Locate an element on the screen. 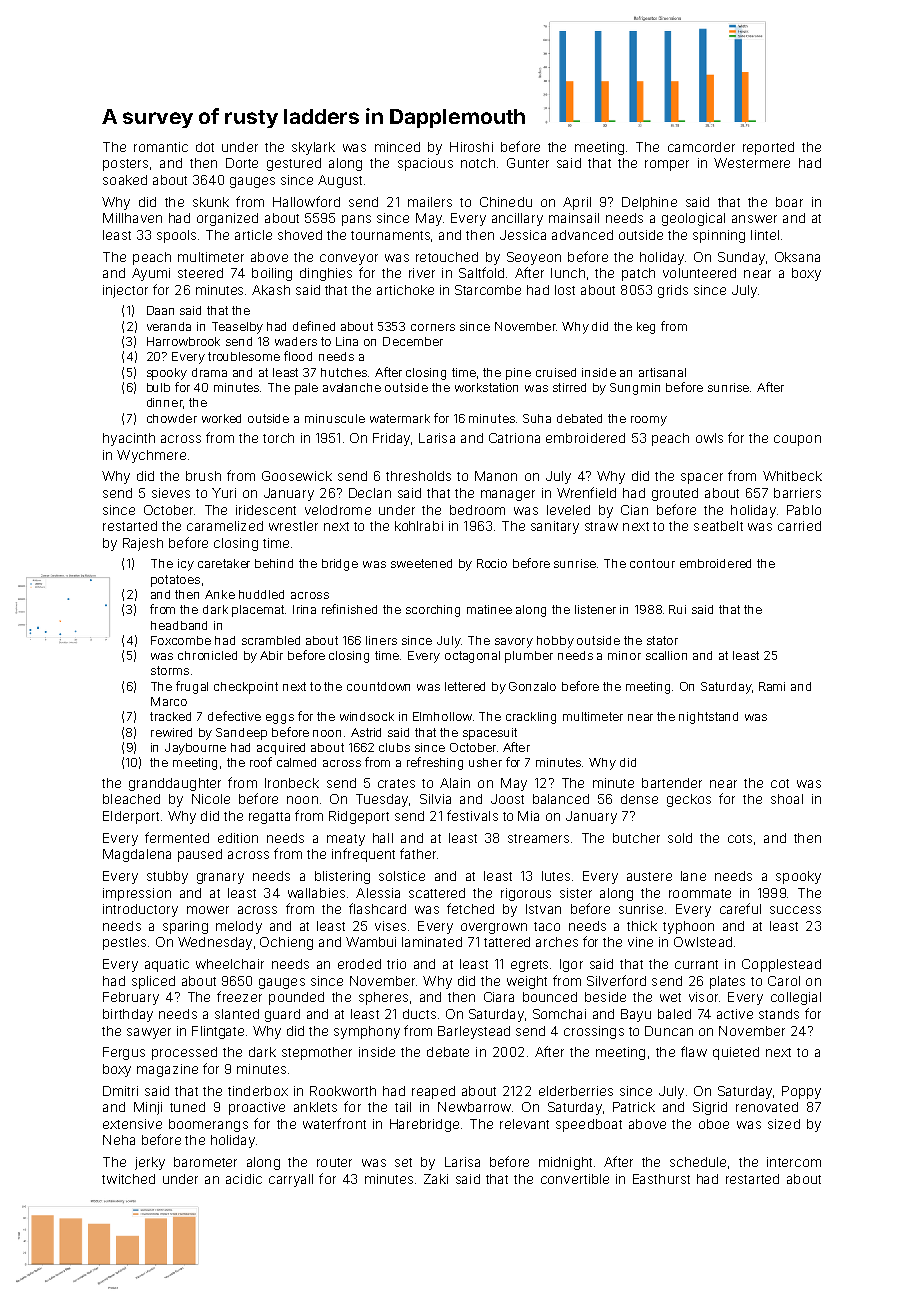  minced is located at coordinates (397, 147).
